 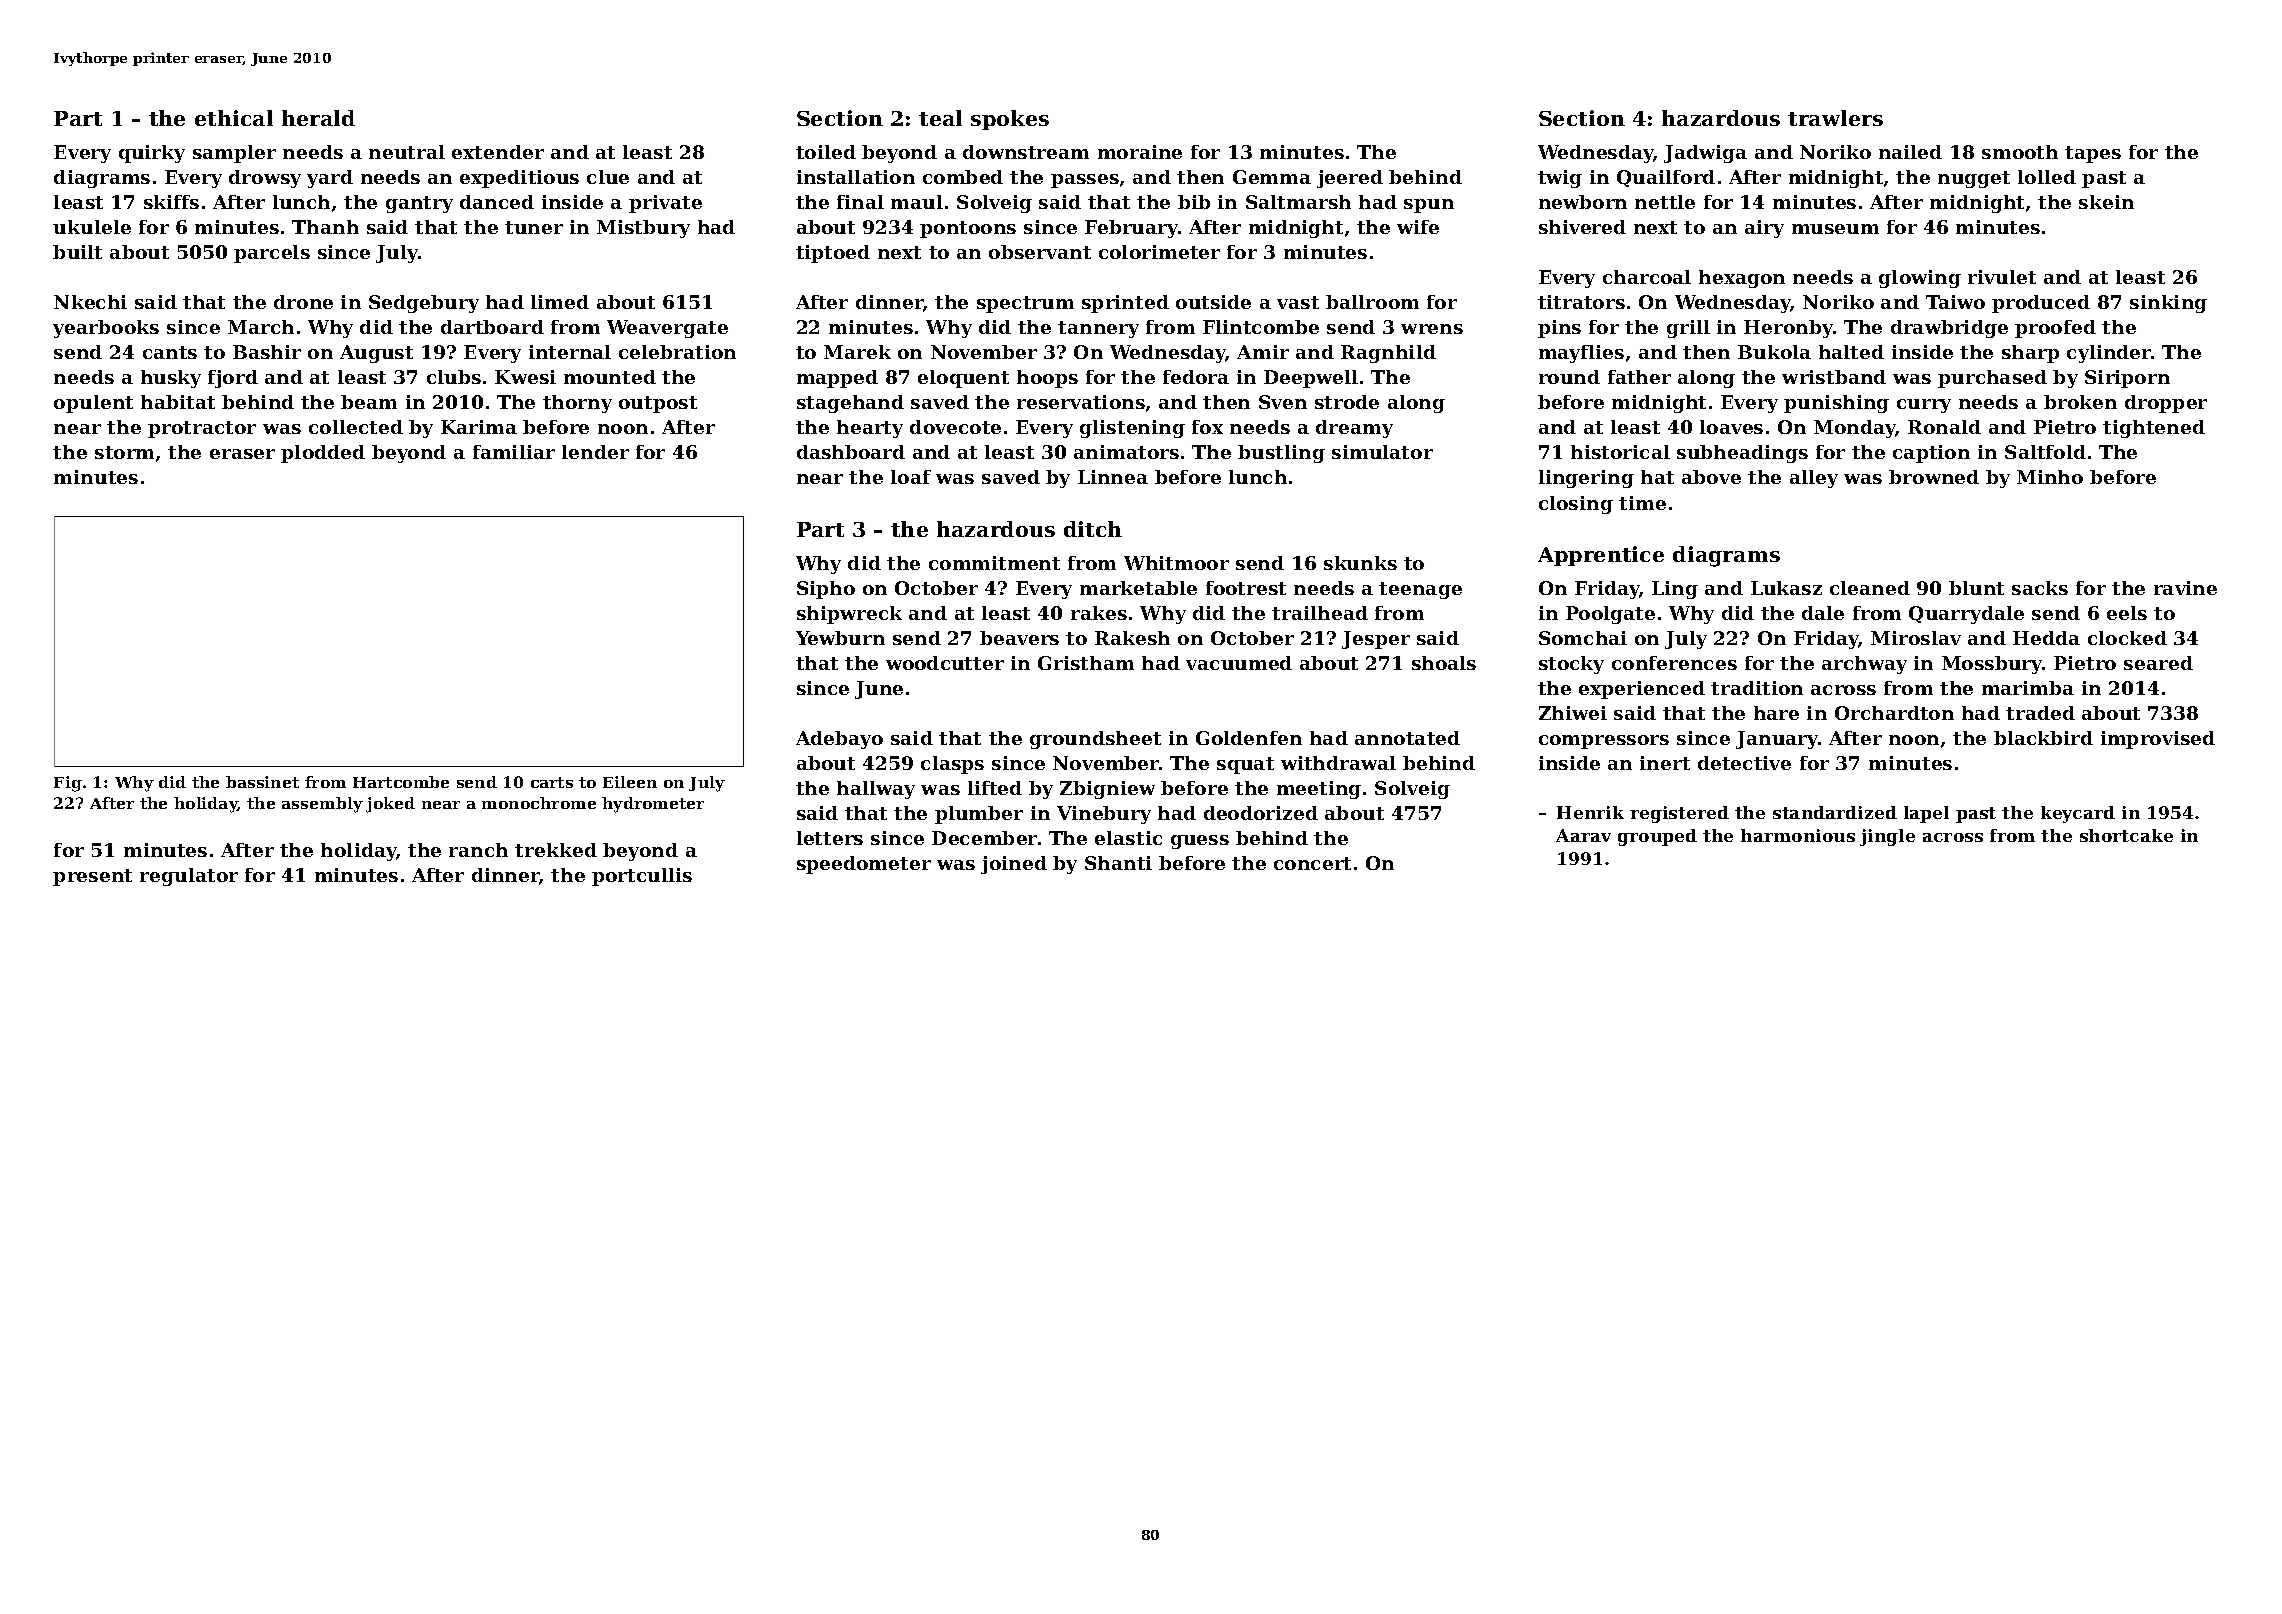 What do you see at coordinates (2093, 154) in the screenshot?
I see `tapes` at bounding box center [2093, 154].
